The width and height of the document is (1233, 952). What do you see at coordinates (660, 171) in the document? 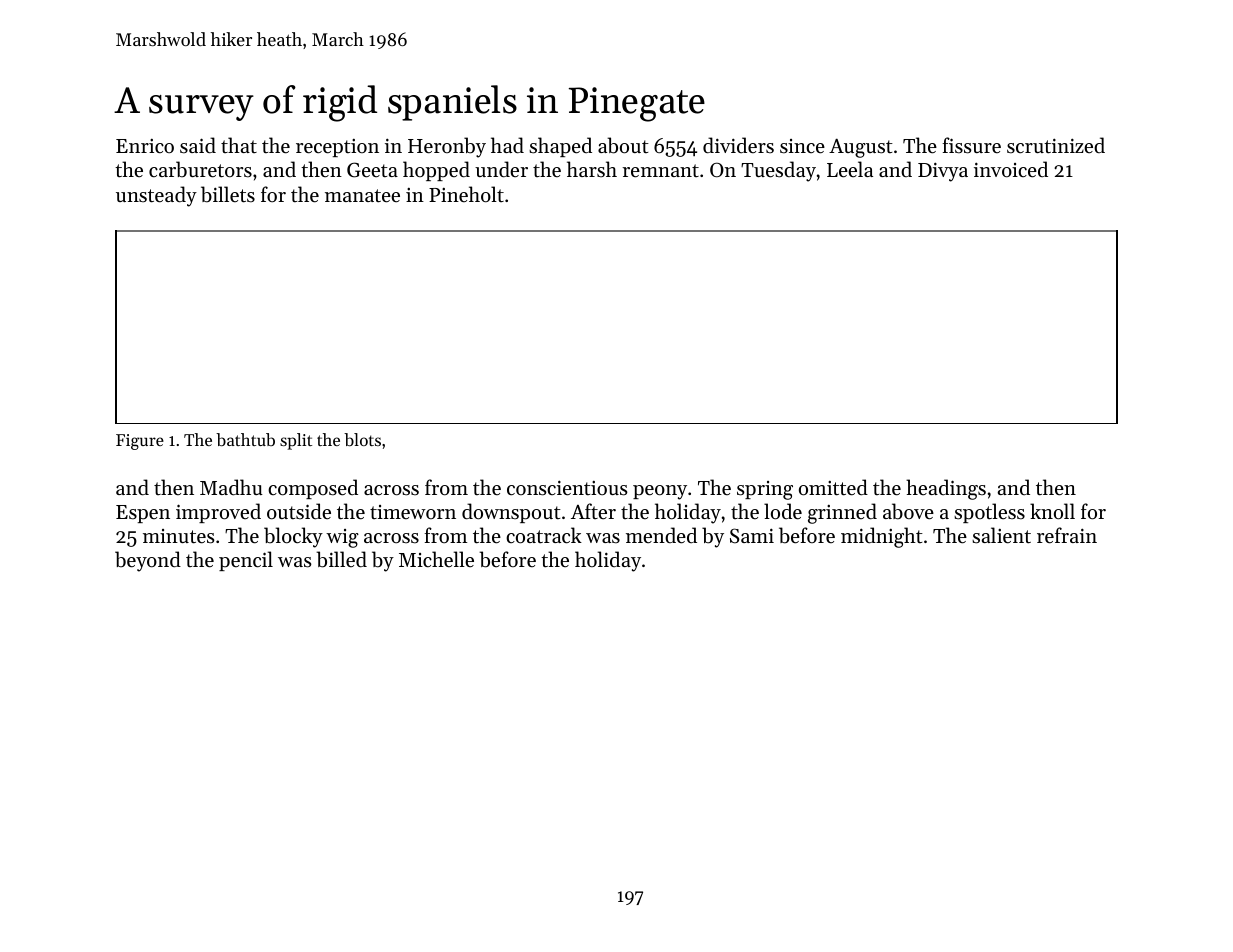
I see `remnant` at bounding box center [660, 171].
